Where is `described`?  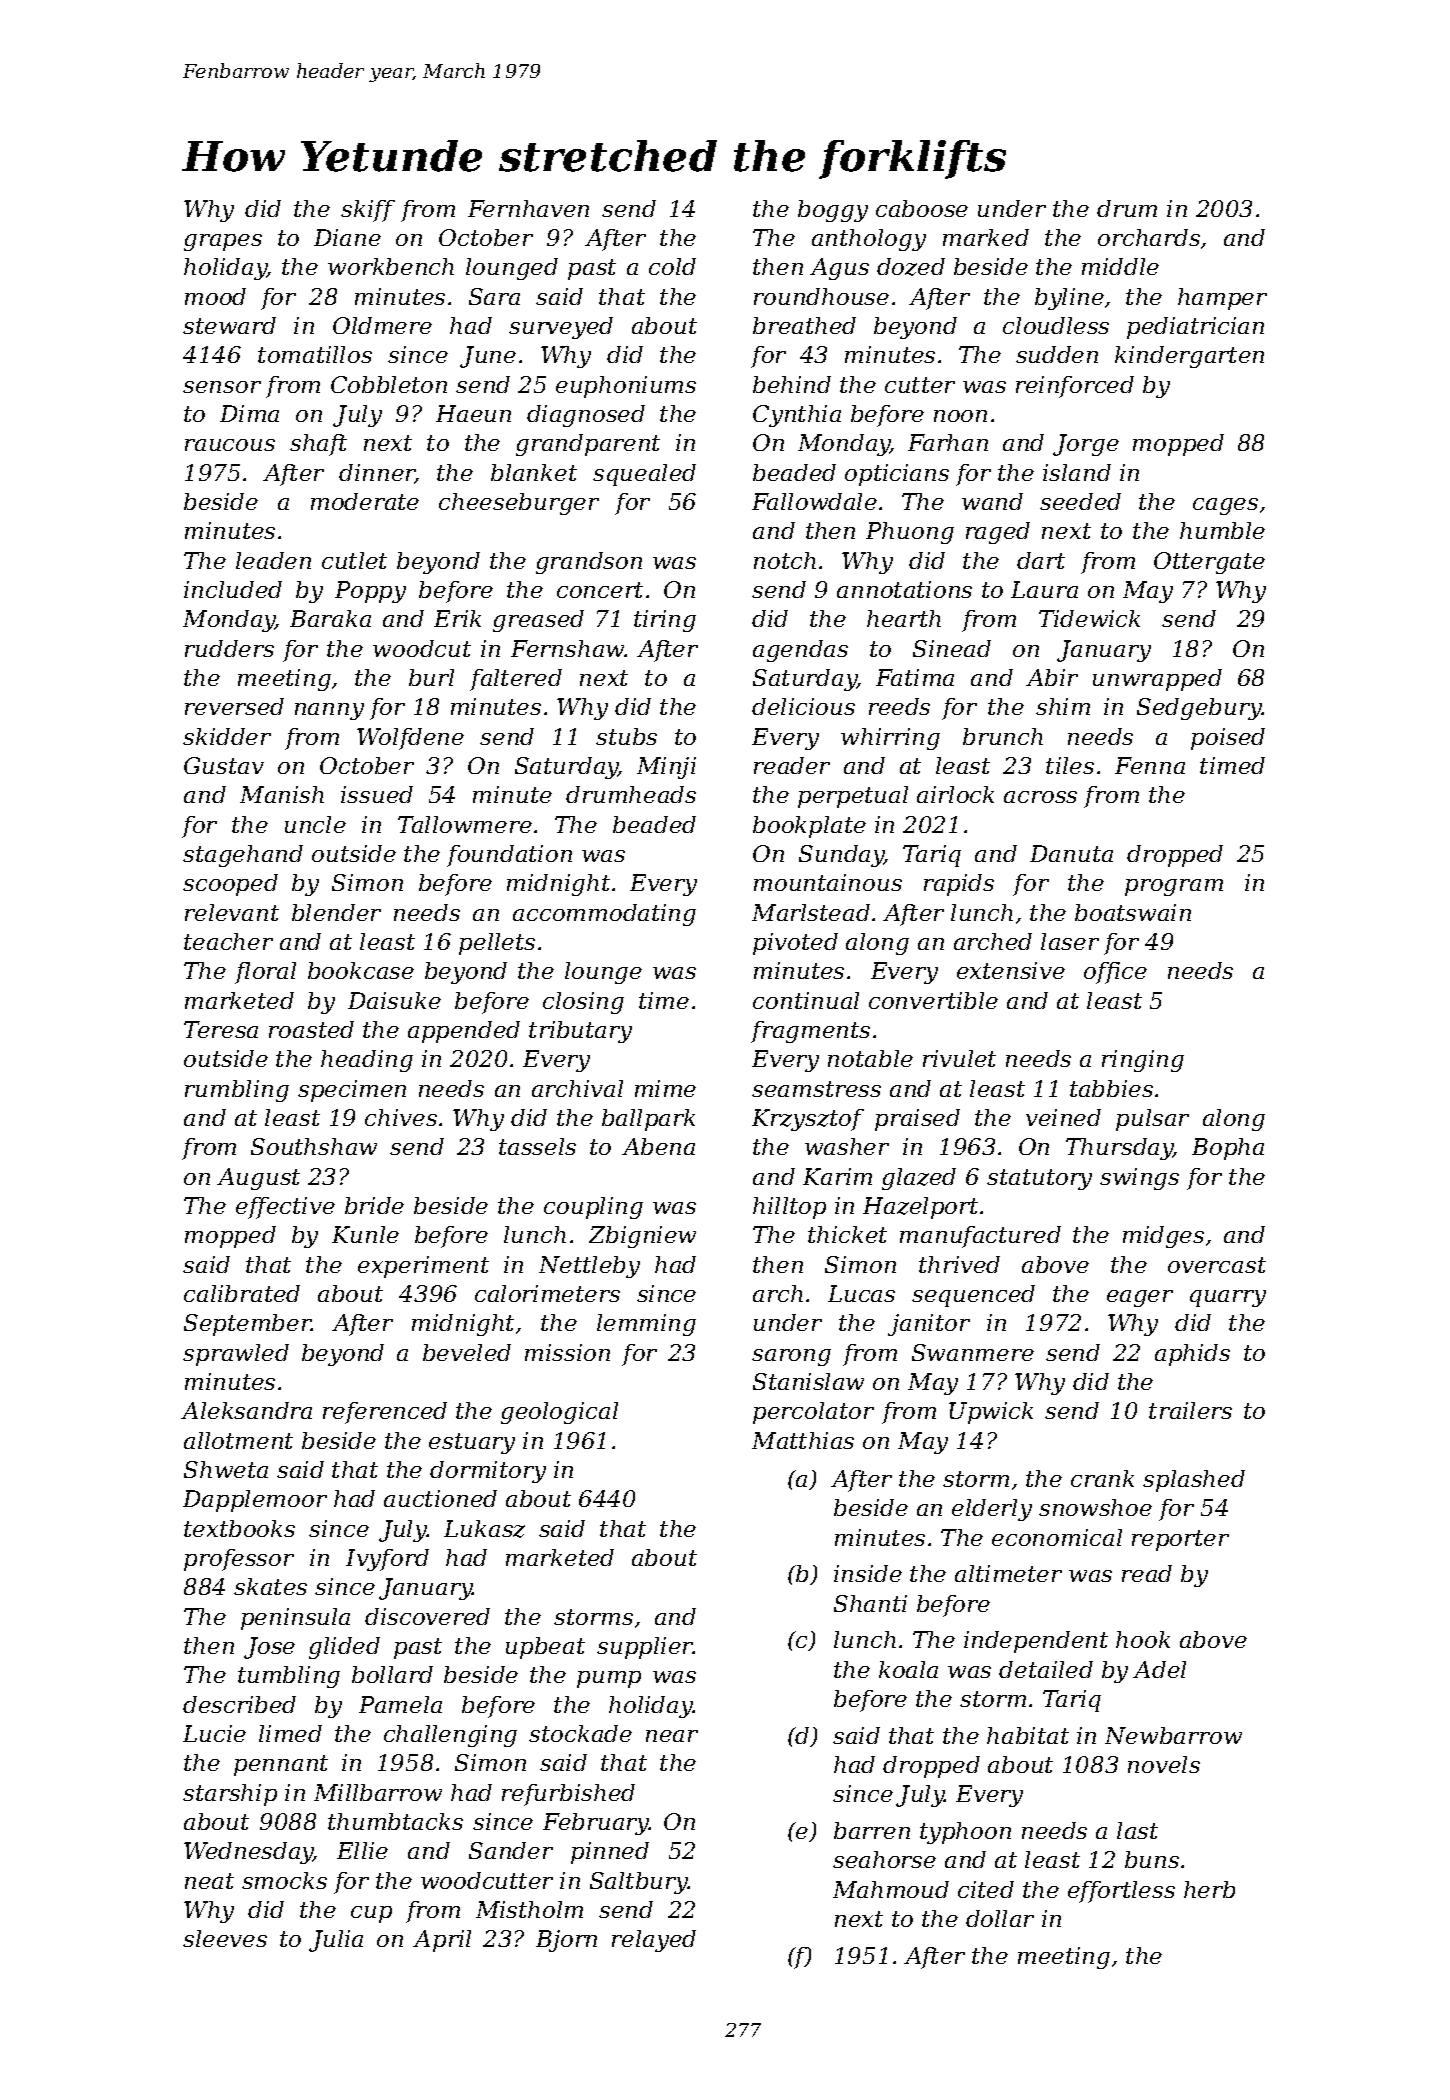
described is located at coordinates (239, 1704).
